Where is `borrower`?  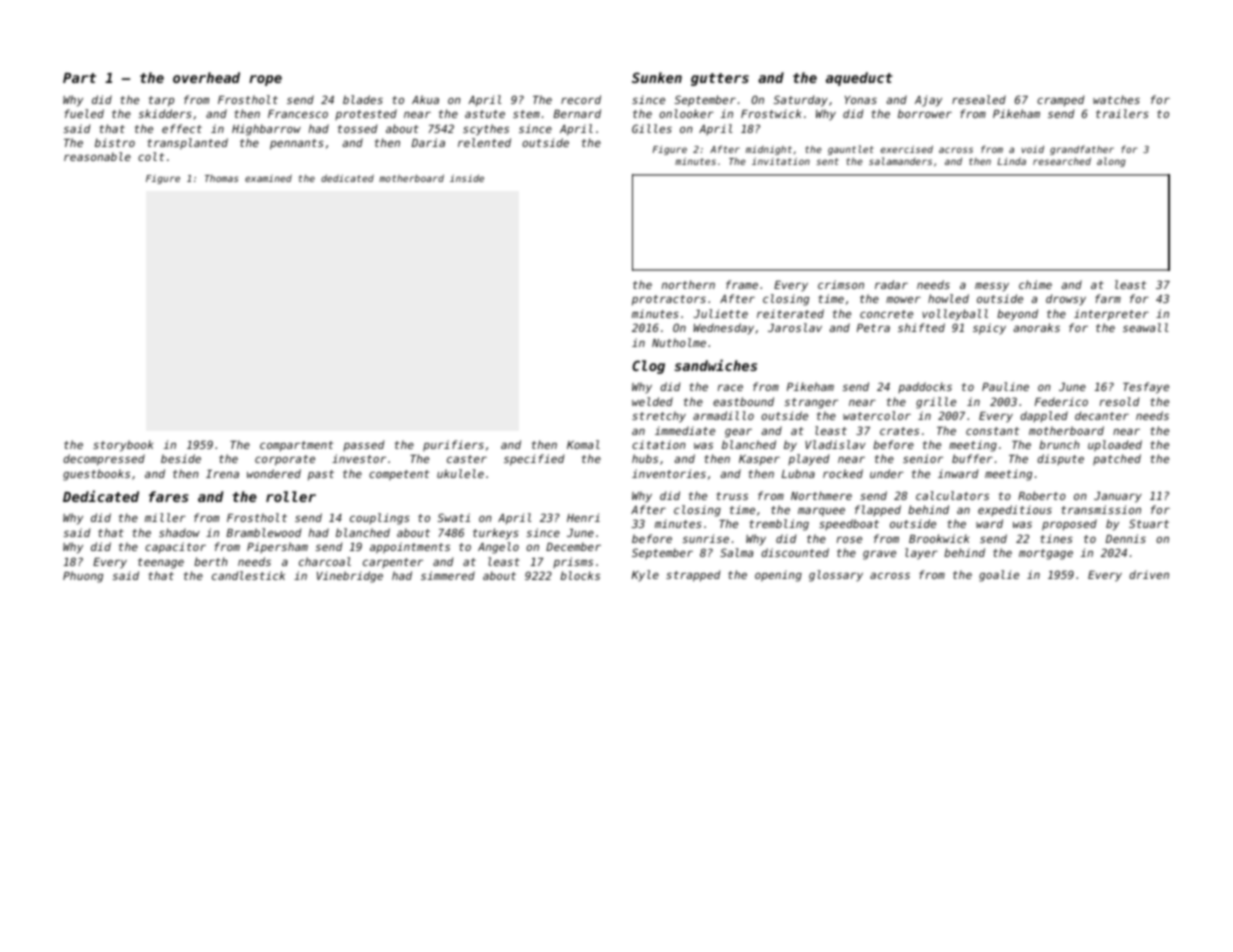 borrower is located at coordinates (925, 113).
